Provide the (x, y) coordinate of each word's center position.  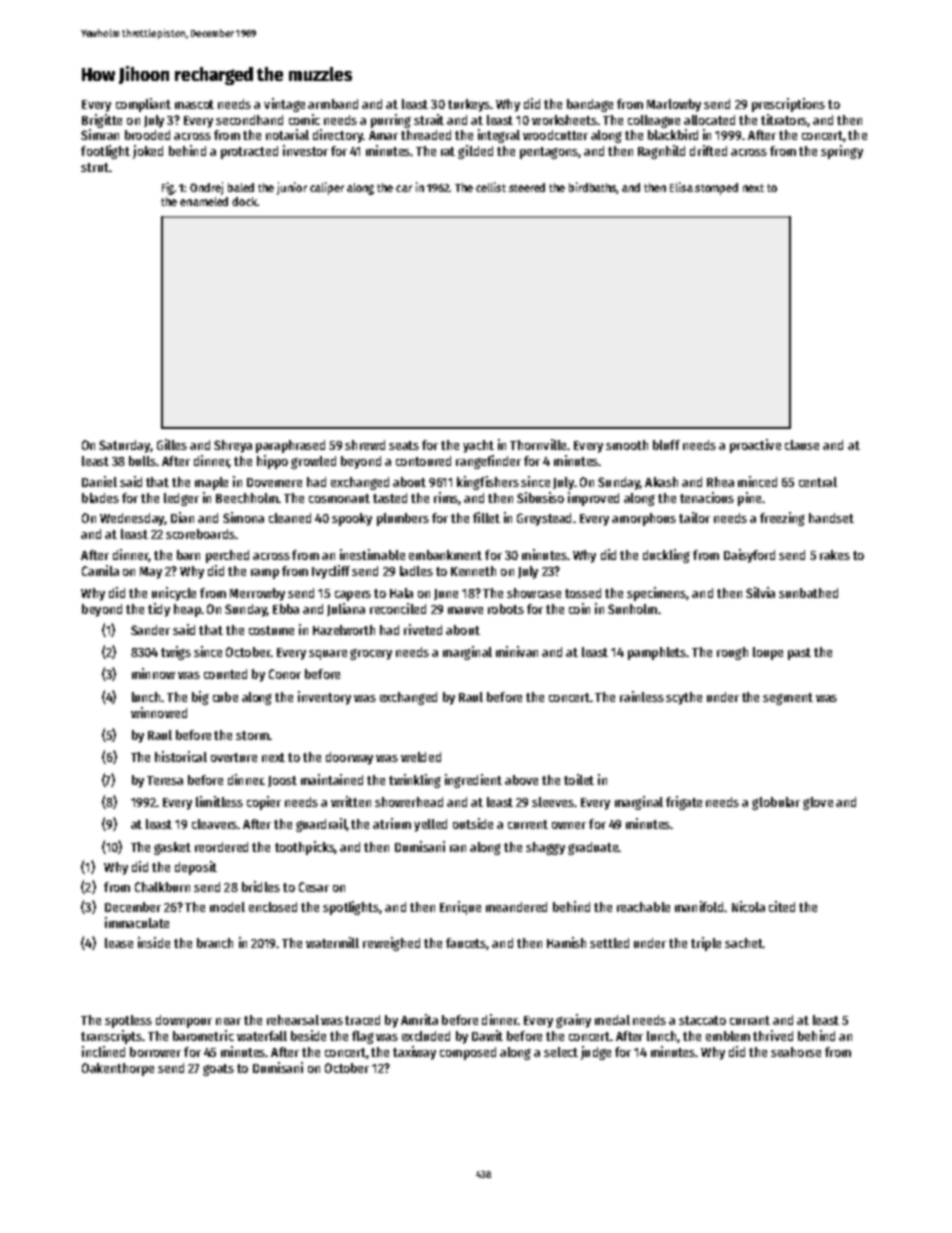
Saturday (124, 446)
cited (782, 906)
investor (305, 150)
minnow (153, 673)
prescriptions (788, 105)
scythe (684, 698)
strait (429, 119)
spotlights (351, 908)
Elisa (681, 187)
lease (119, 943)
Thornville (538, 444)
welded (421, 757)
